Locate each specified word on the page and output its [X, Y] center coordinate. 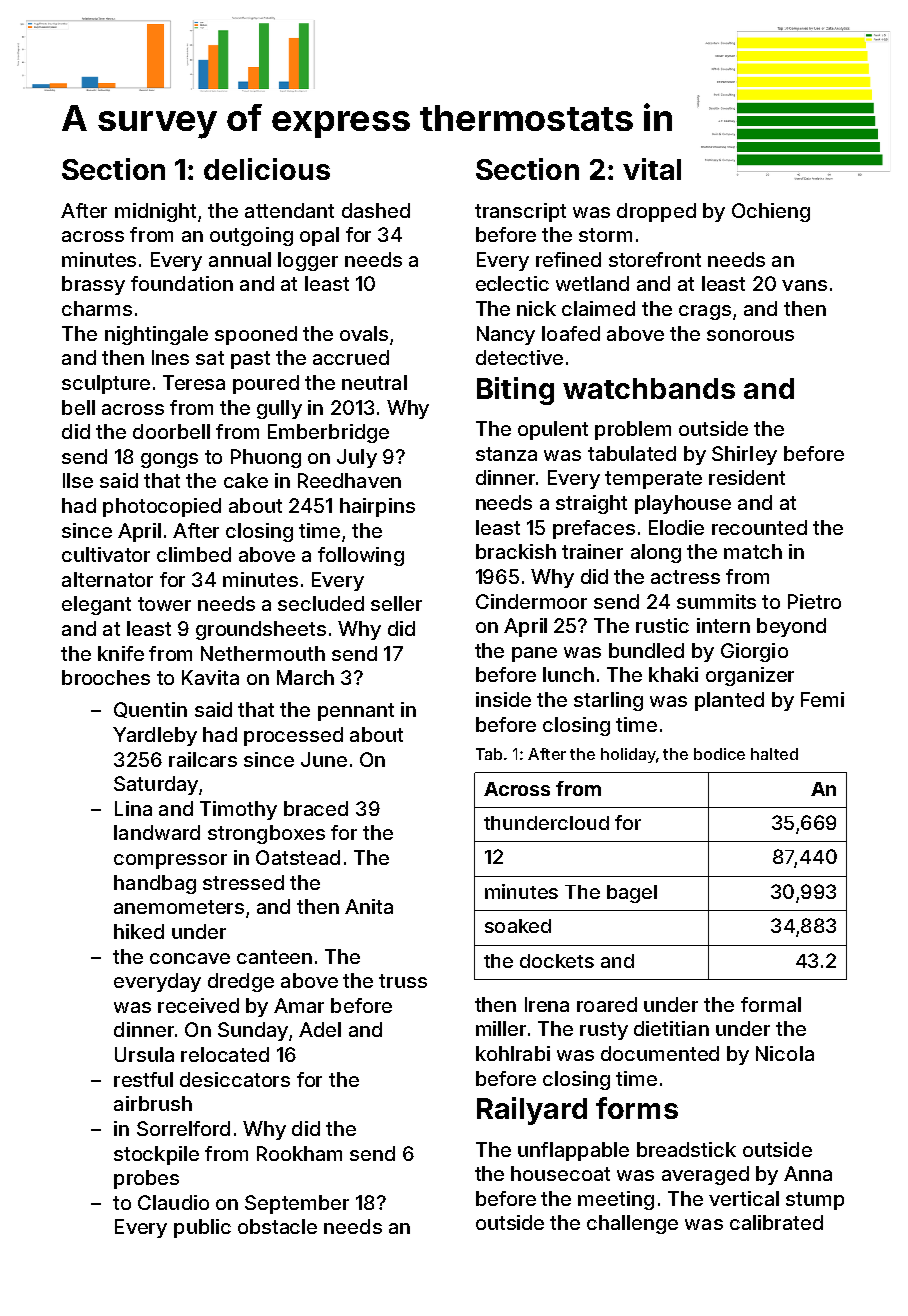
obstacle [277, 1226]
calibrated [776, 1222]
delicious [267, 169]
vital [652, 169]
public [202, 1228]
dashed [376, 210]
